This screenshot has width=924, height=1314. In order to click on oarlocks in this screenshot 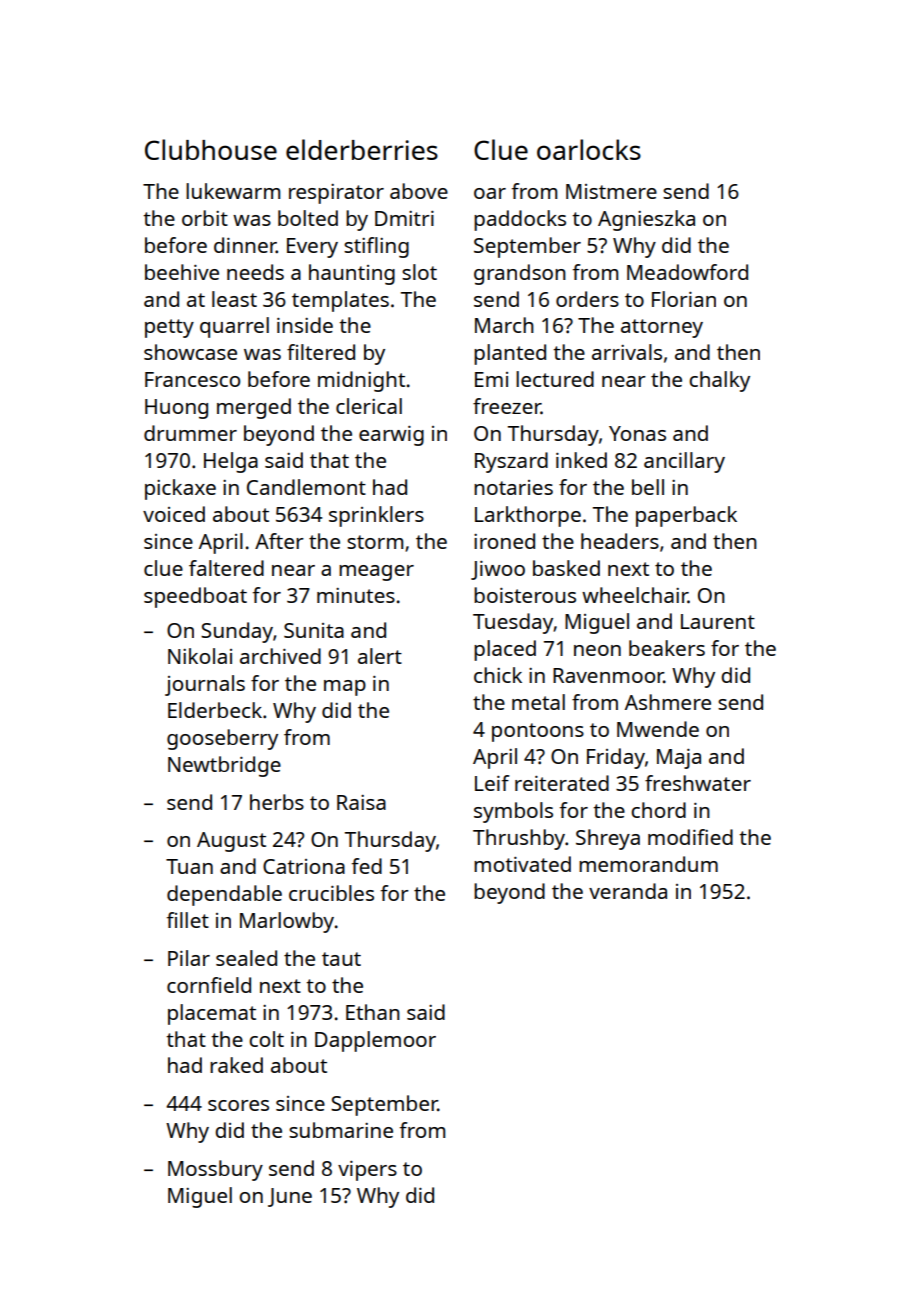, I will do `click(589, 149)`.
